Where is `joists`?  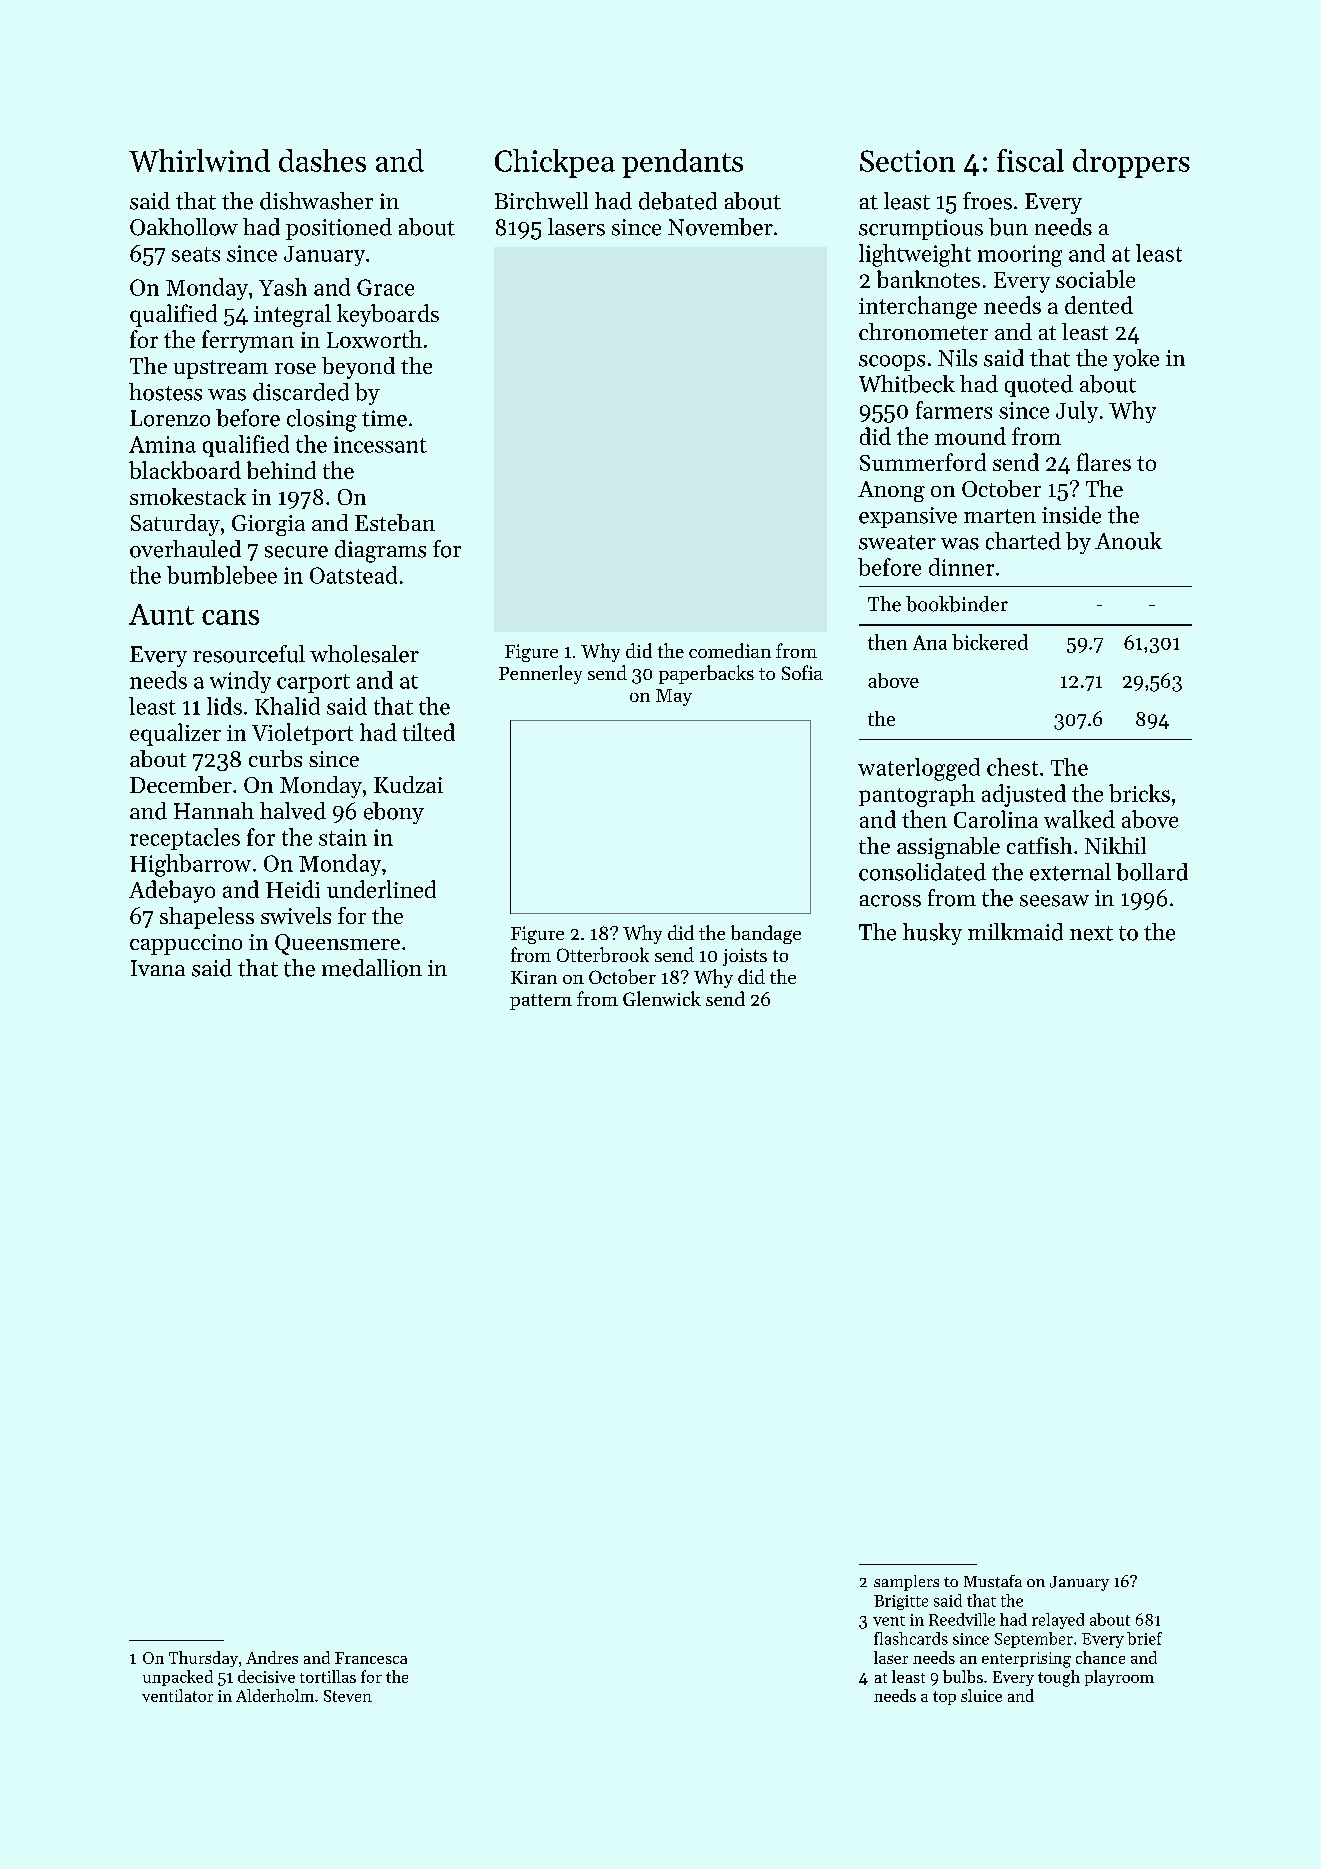 joists is located at coordinates (745, 957).
